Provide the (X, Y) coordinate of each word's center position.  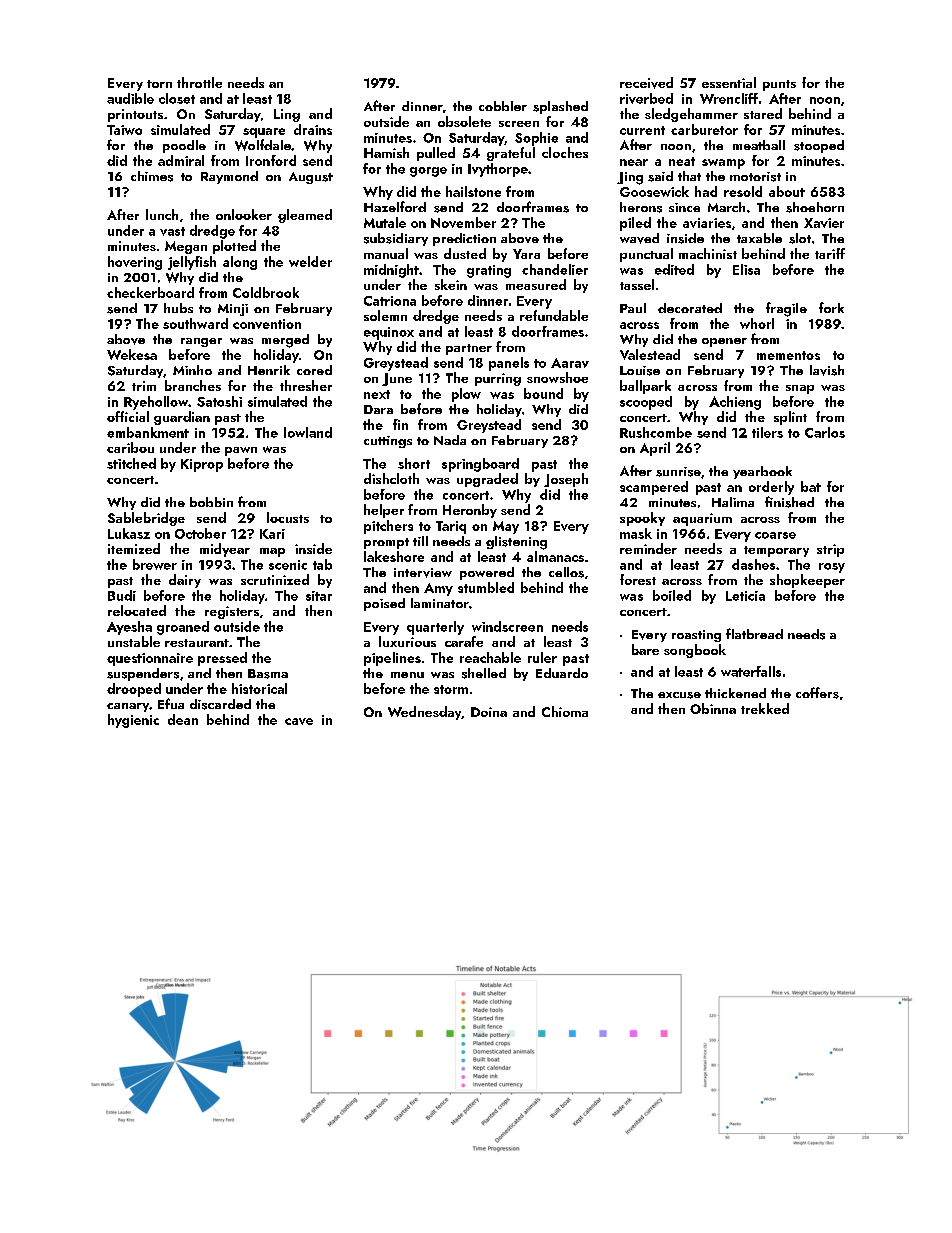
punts (779, 85)
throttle (199, 82)
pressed (222, 659)
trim (144, 386)
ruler (542, 657)
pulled (436, 154)
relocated (137, 610)
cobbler (503, 106)
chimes (152, 176)
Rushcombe (656, 432)
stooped (819, 146)
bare (645, 649)
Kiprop (202, 465)
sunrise (678, 472)
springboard (480, 465)
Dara (378, 409)
